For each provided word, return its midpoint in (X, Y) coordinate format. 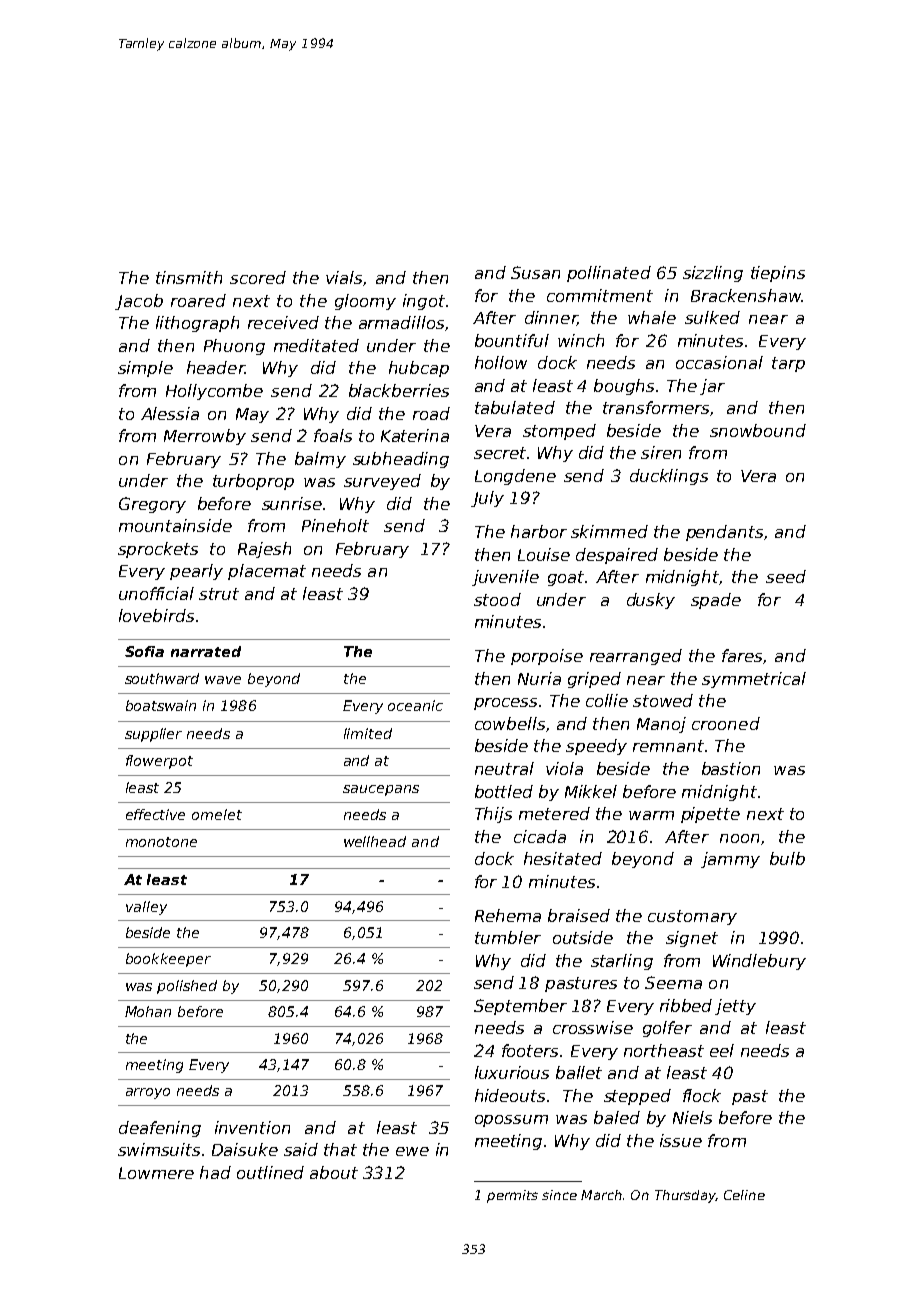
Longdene (515, 477)
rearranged (636, 657)
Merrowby (205, 437)
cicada (540, 836)
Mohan (148, 1011)
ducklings (669, 477)
